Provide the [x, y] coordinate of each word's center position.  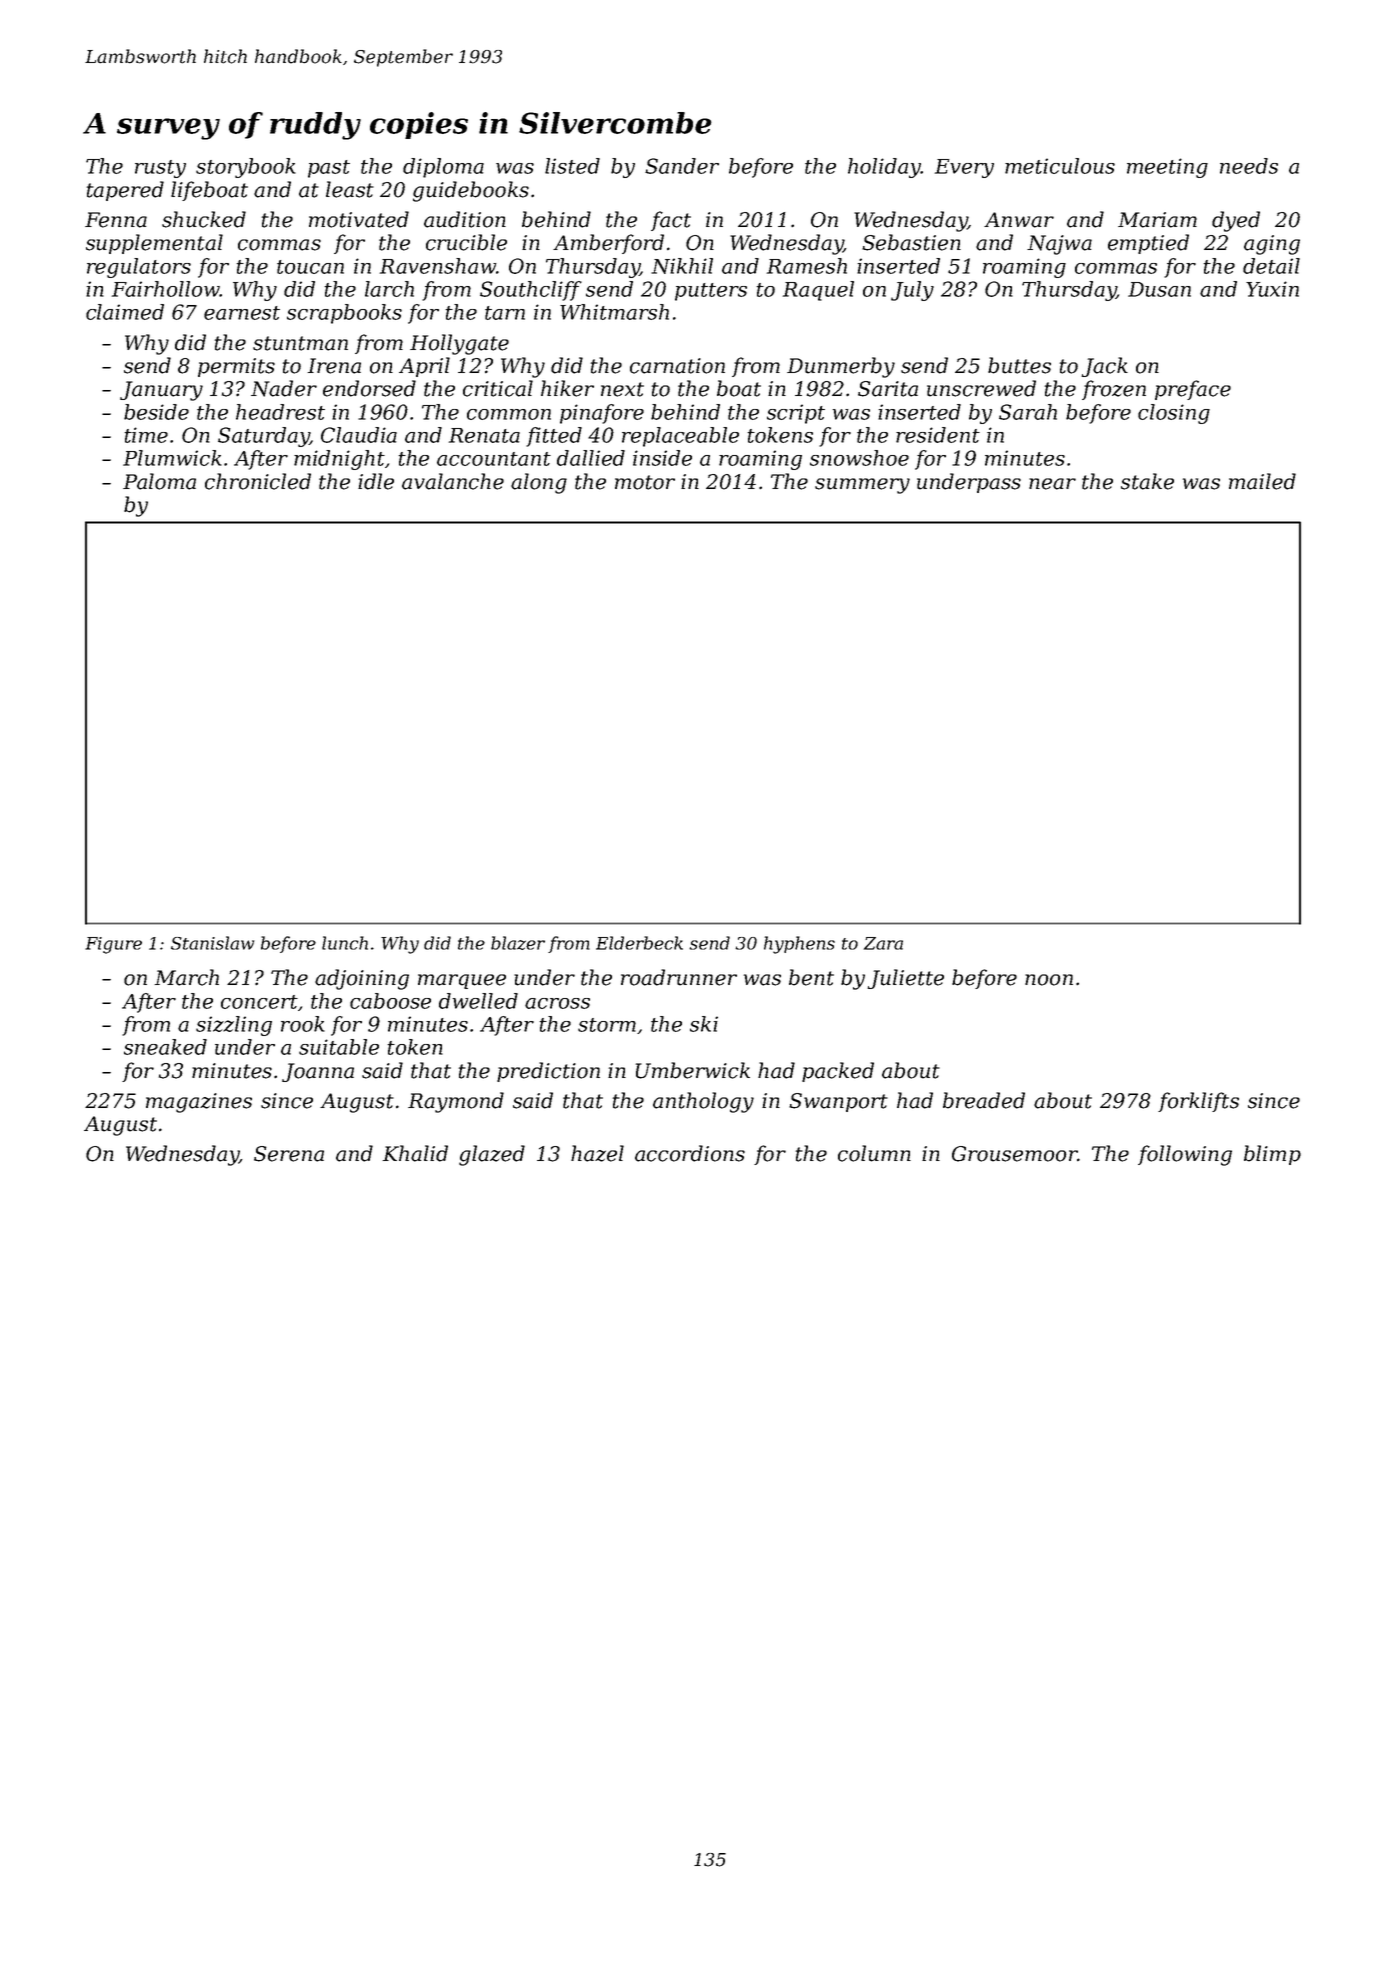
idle [376, 481]
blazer [518, 943]
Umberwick [693, 1070]
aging [1272, 245]
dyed [1236, 221]
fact [671, 221]
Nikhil [682, 266]
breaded [984, 1100]
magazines [199, 1103]
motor [645, 482]
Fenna [116, 220]
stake [1147, 481]
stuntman [300, 343]
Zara [883, 943]
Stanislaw [212, 943]
